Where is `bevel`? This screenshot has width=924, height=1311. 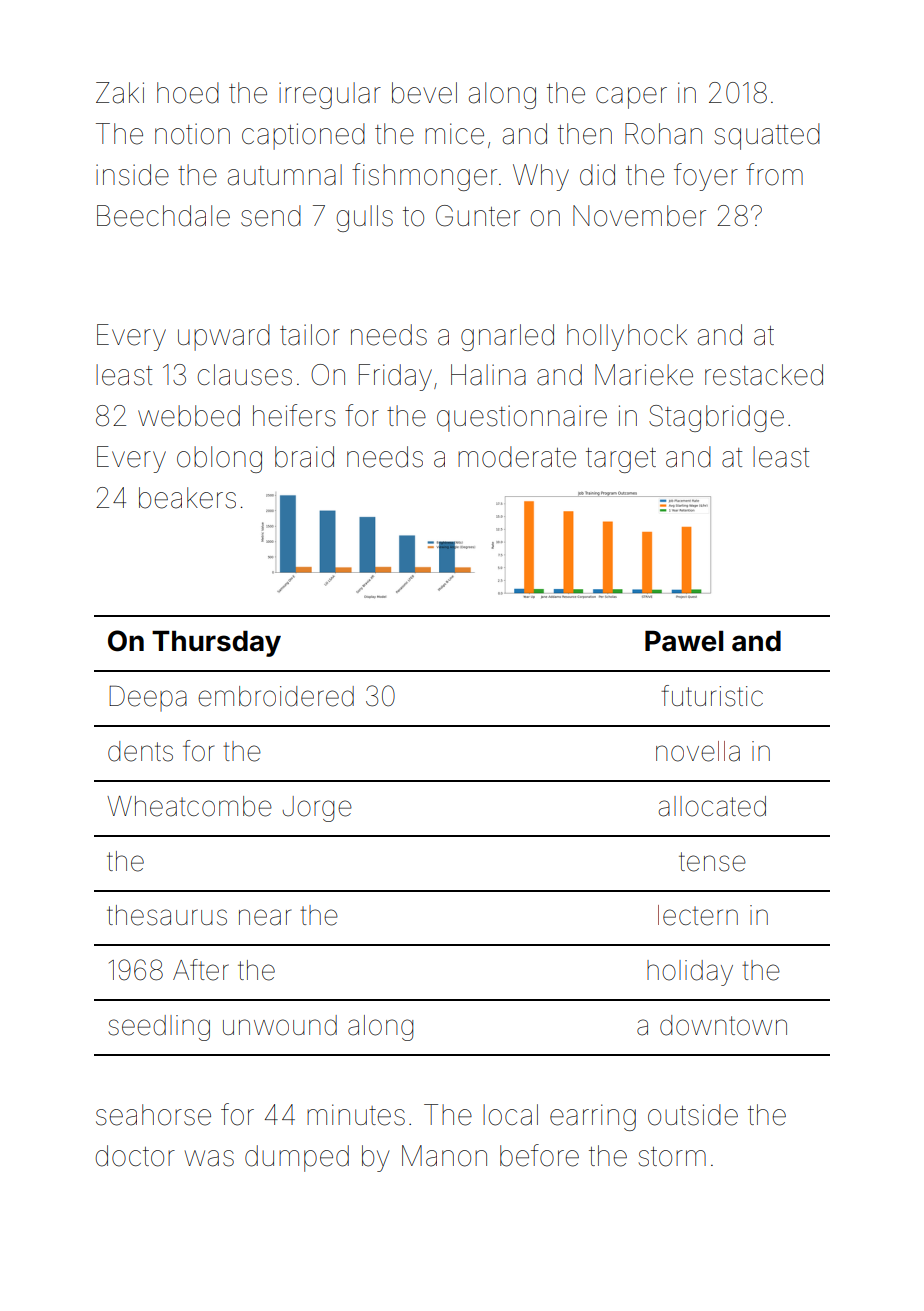 bevel is located at coordinates (424, 93).
